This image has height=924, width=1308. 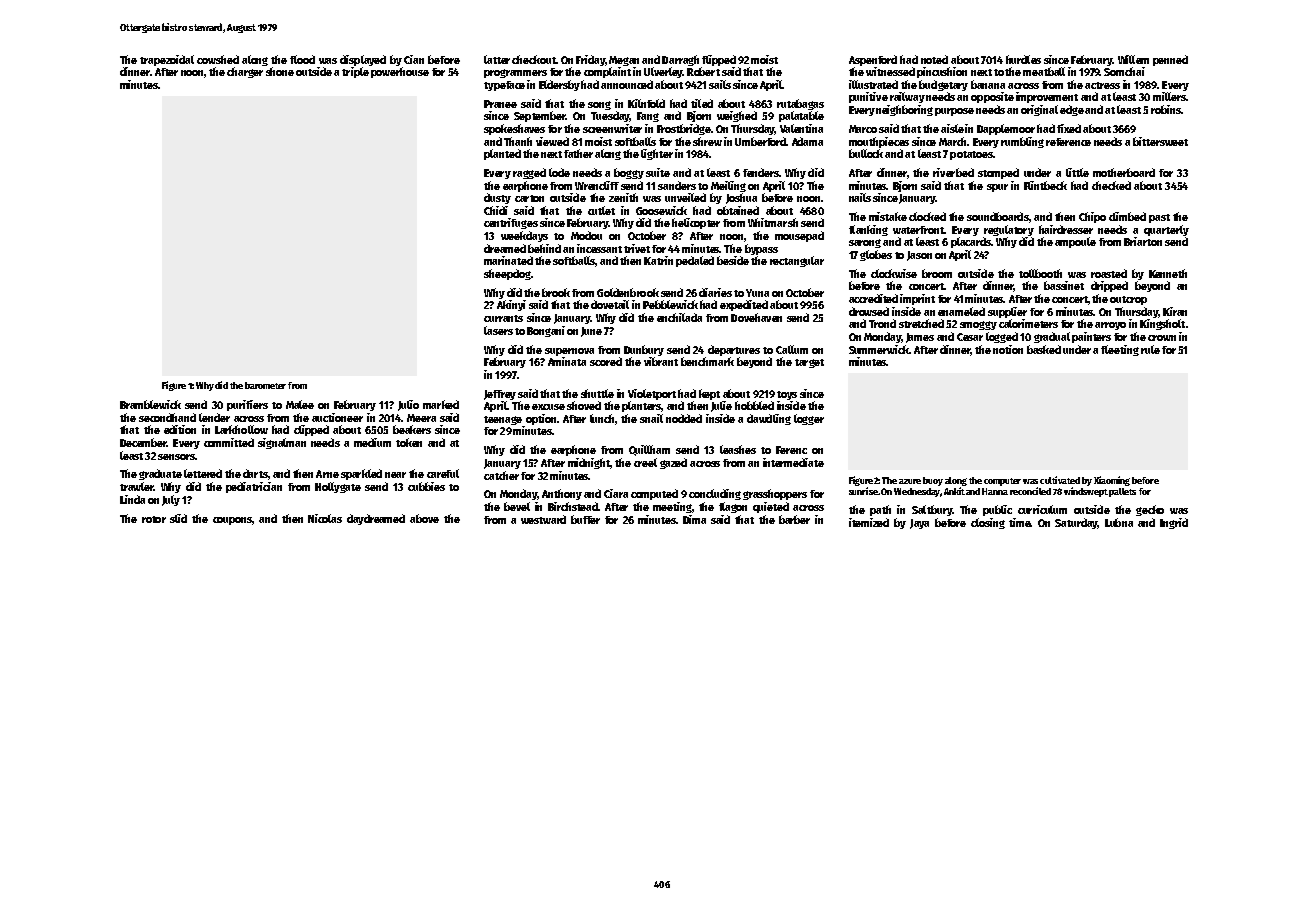 I want to click on climbed, so click(x=1127, y=216).
